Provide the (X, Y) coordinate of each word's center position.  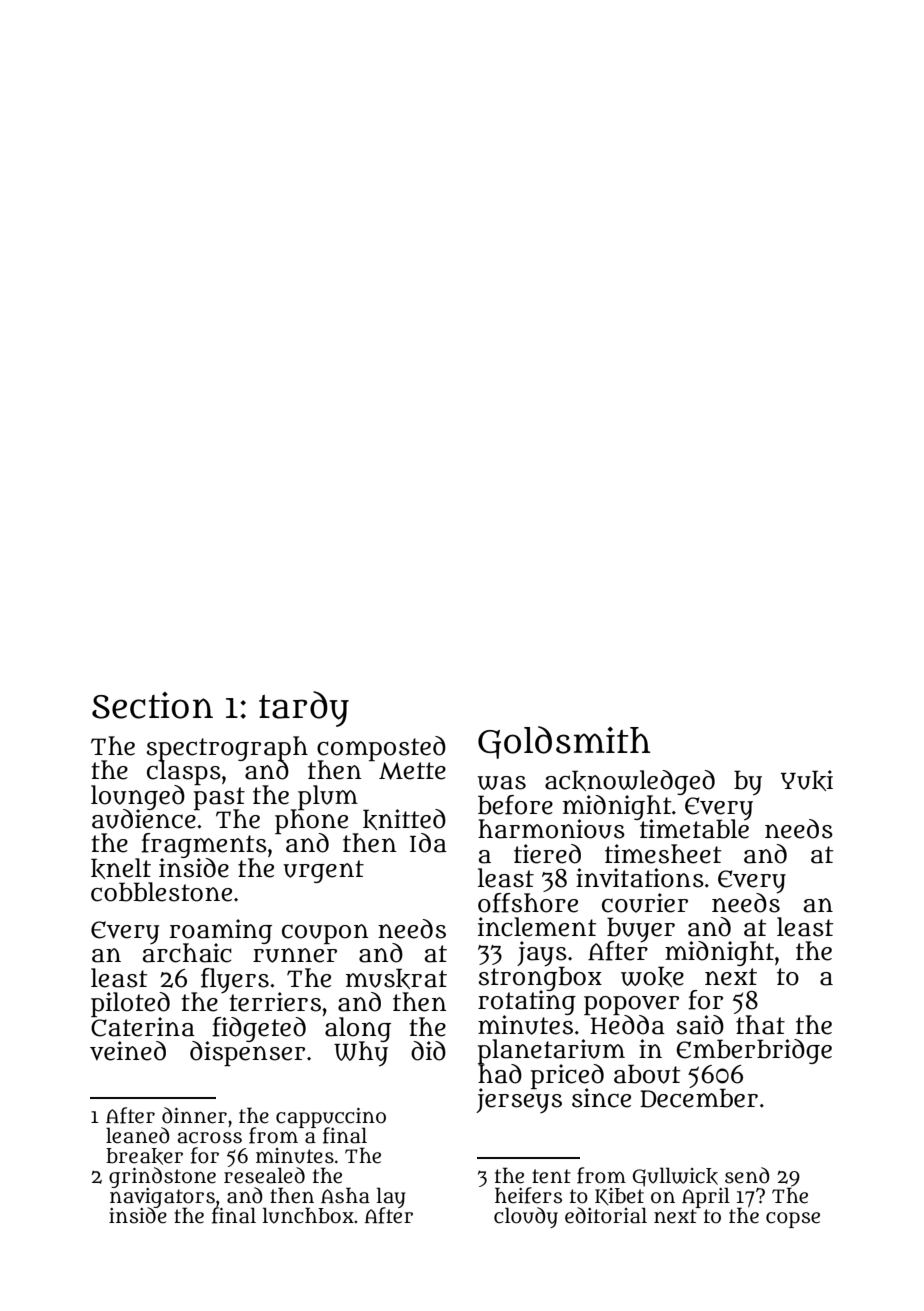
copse (793, 1220)
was (501, 783)
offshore (528, 903)
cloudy (526, 1217)
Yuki (807, 780)
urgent (323, 871)
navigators (163, 1198)
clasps (184, 773)
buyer (641, 929)
